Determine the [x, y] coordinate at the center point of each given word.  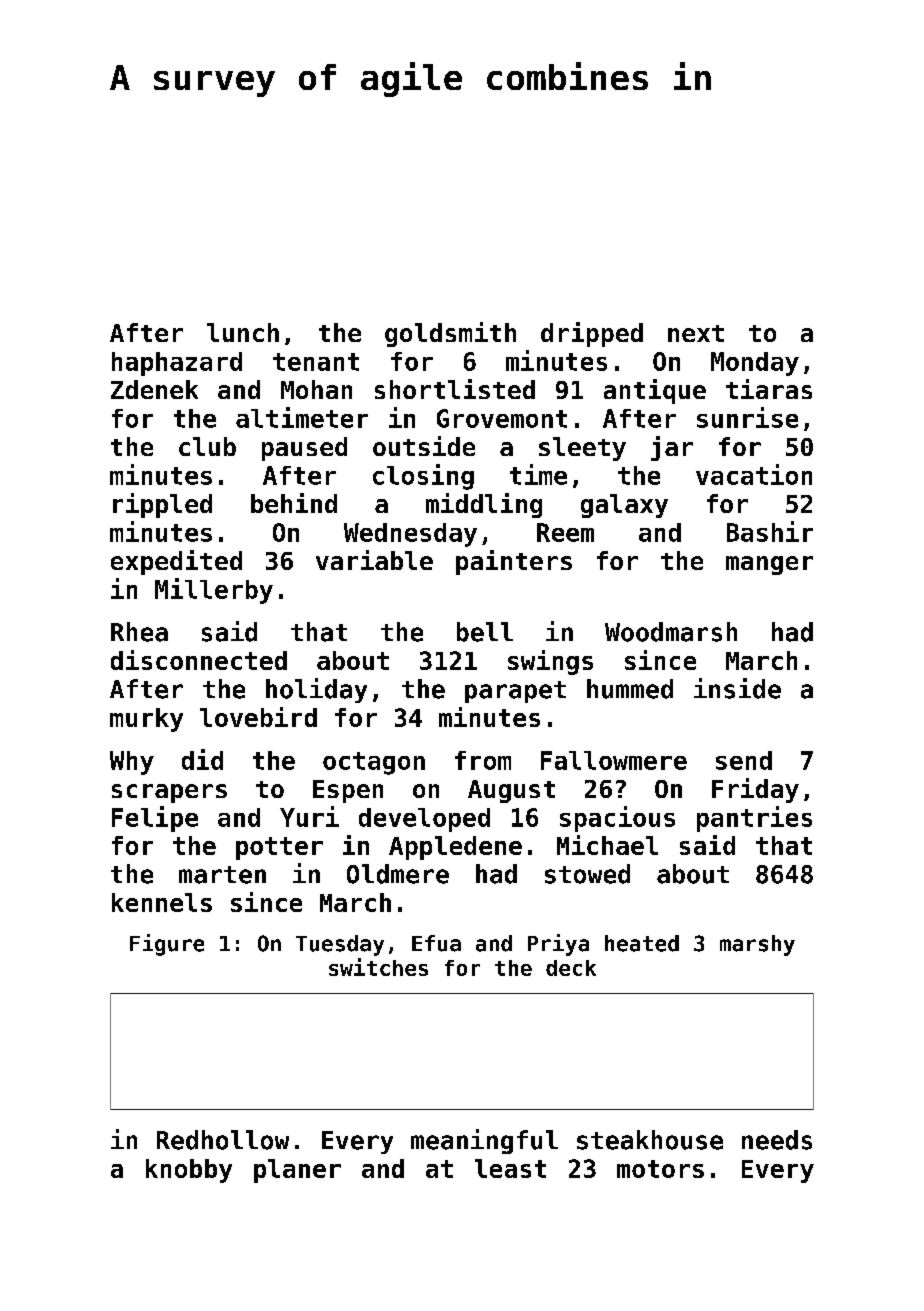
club [207, 446]
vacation [754, 474]
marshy [757, 945]
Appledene [455, 848]
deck [571, 968]
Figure [167, 945]
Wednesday [410, 535]
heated [642, 943]
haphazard [177, 364]
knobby [189, 1171]
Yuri [309, 816]
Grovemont [502, 418]
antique [655, 391]
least [510, 1168]
